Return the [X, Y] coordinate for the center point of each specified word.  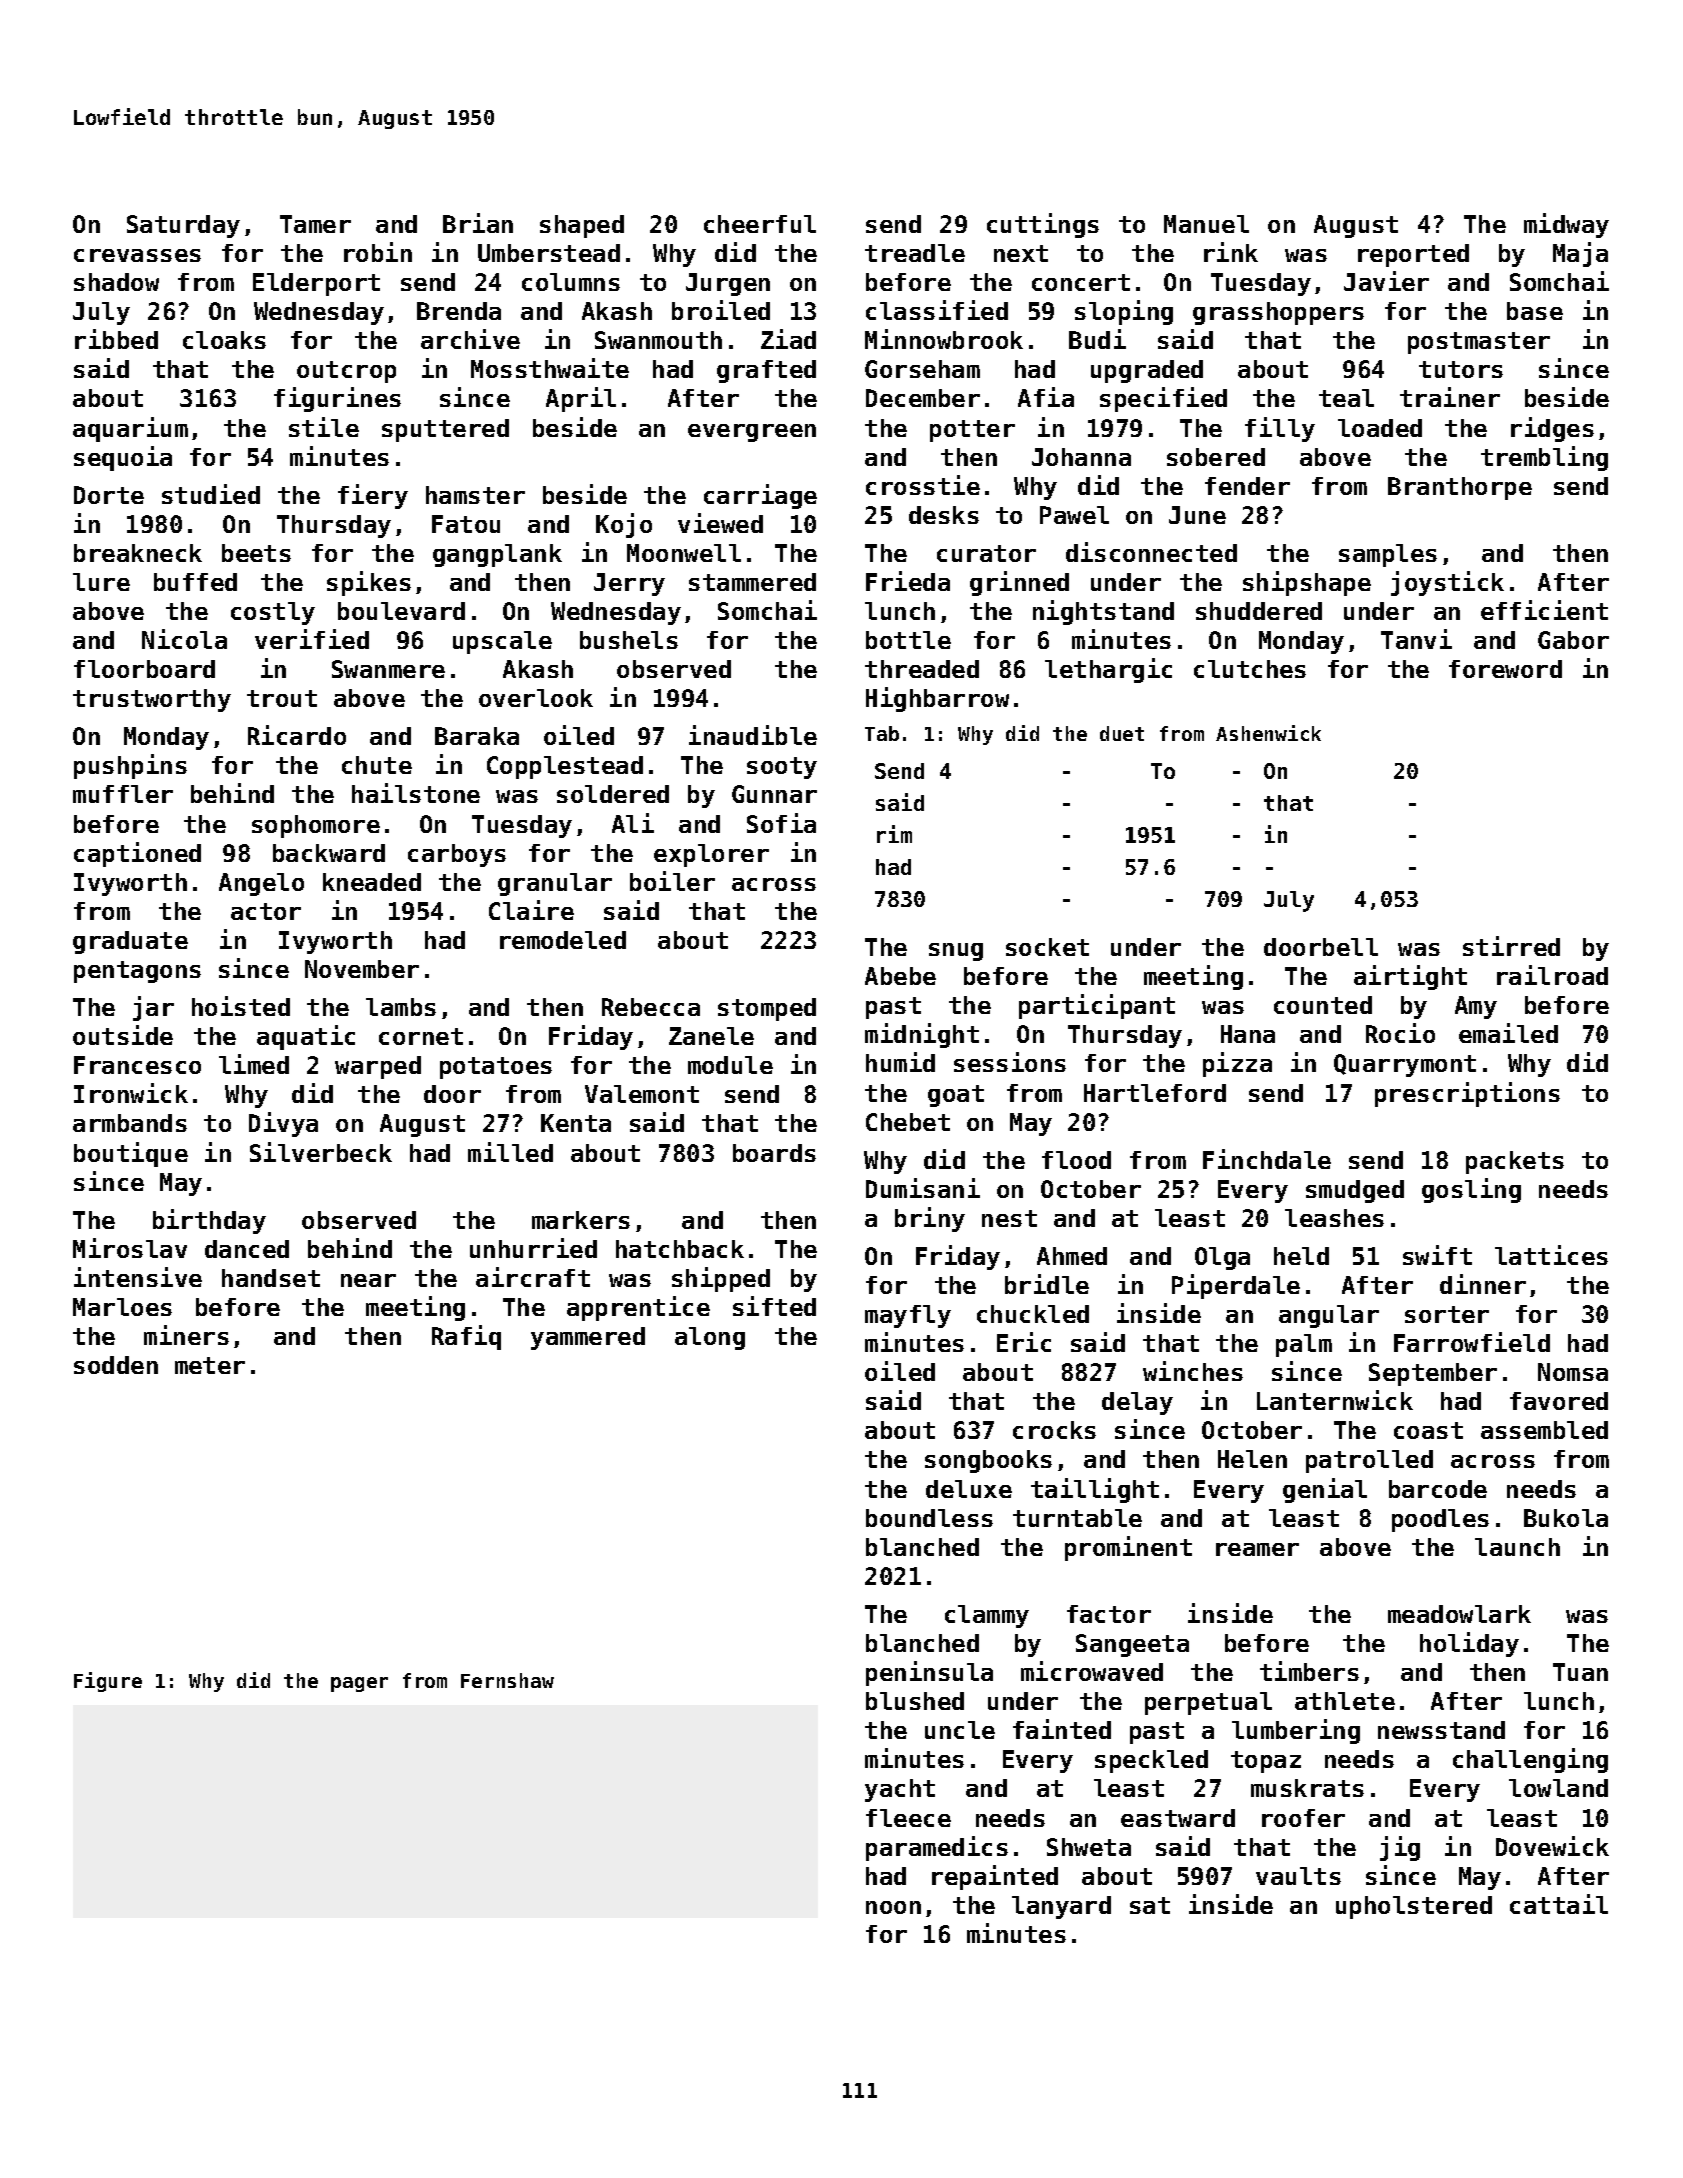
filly [1280, 429]
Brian [478, 223]
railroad [1552, 975]
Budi [1097, 339]
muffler [123, 794]
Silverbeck [321, 1152]
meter [210, 1365]
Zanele [711, 1036]
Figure [108, 1682]
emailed [1508, 1033]
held [1301, 1256]
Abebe [900, 976]
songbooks [988, 1461]
